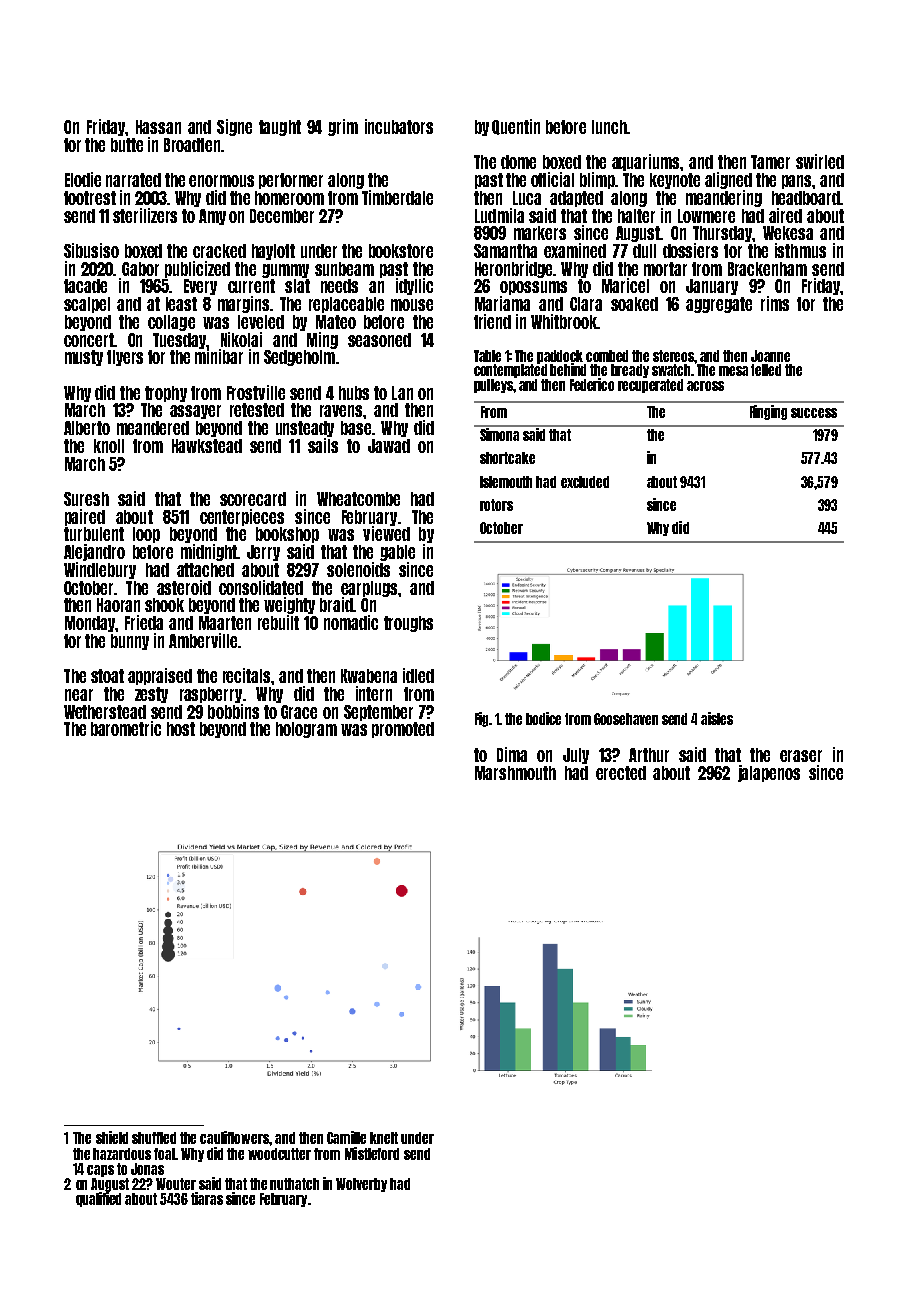 This document has height=1316, width=908. I want to click on shield, so click(112, 1137).
